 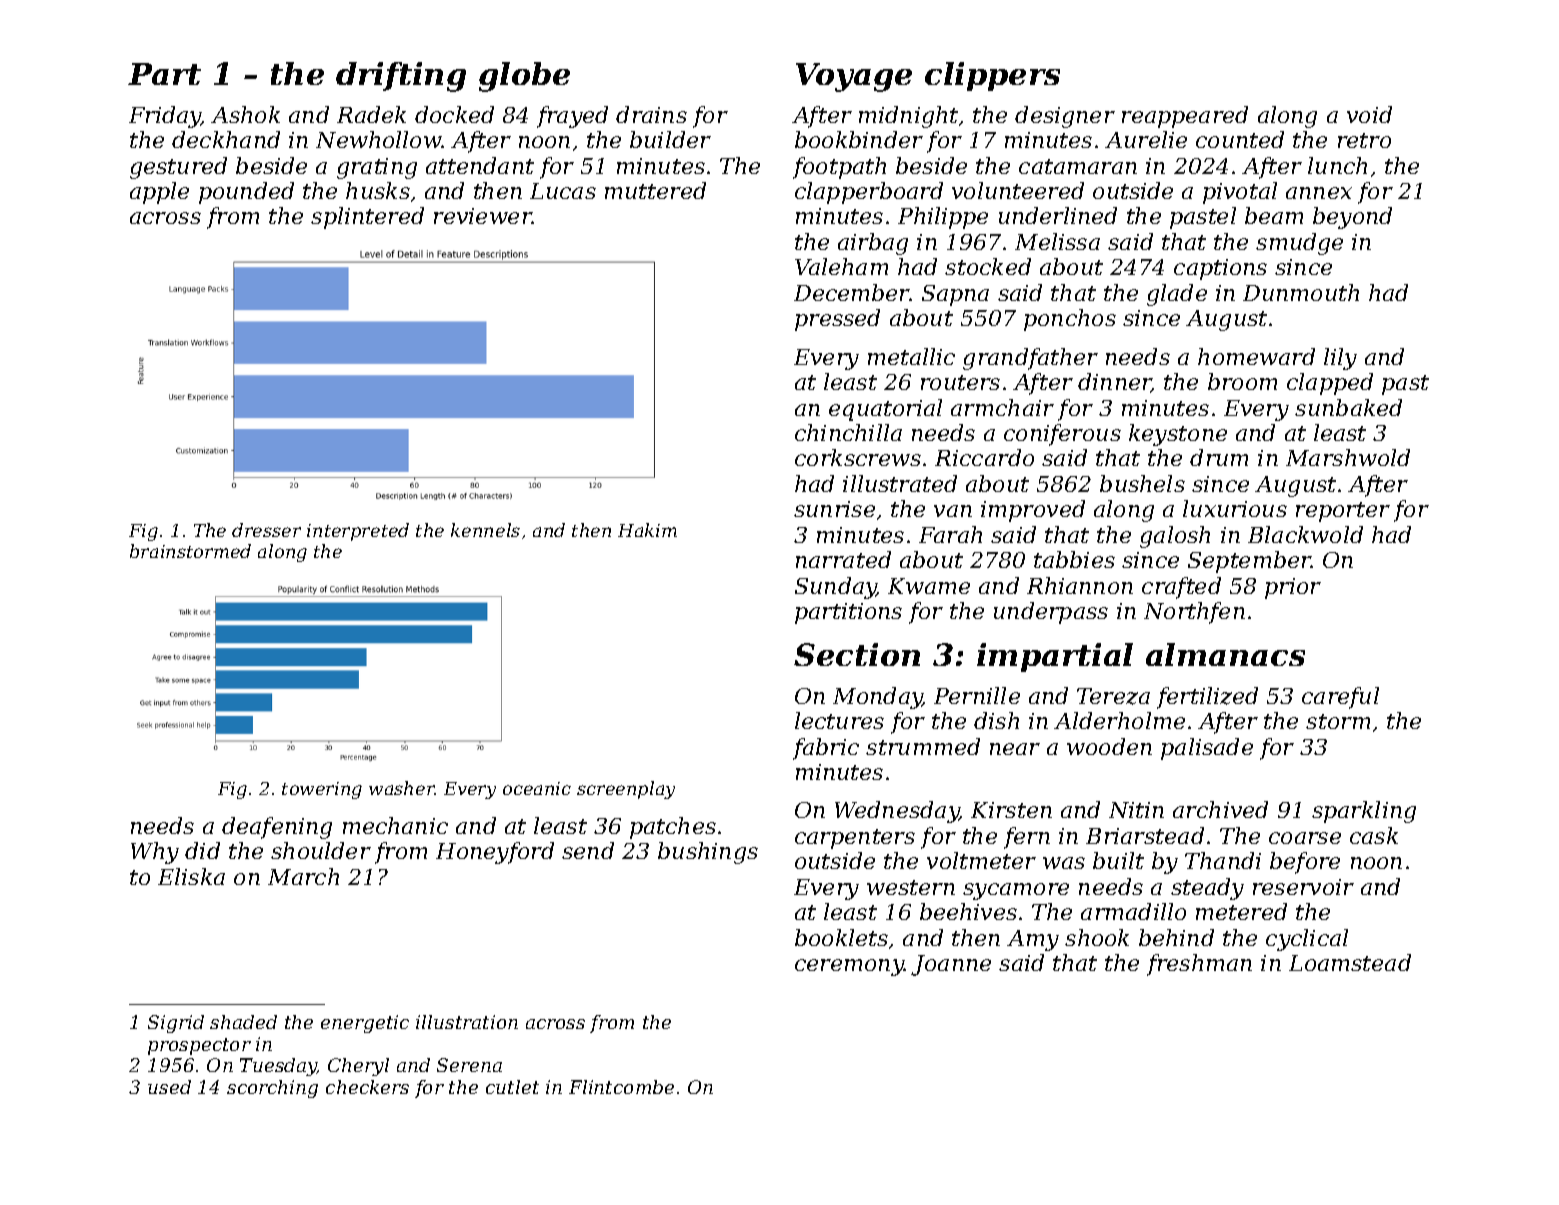 I want to click on used, so click(x=169, y=1087).
